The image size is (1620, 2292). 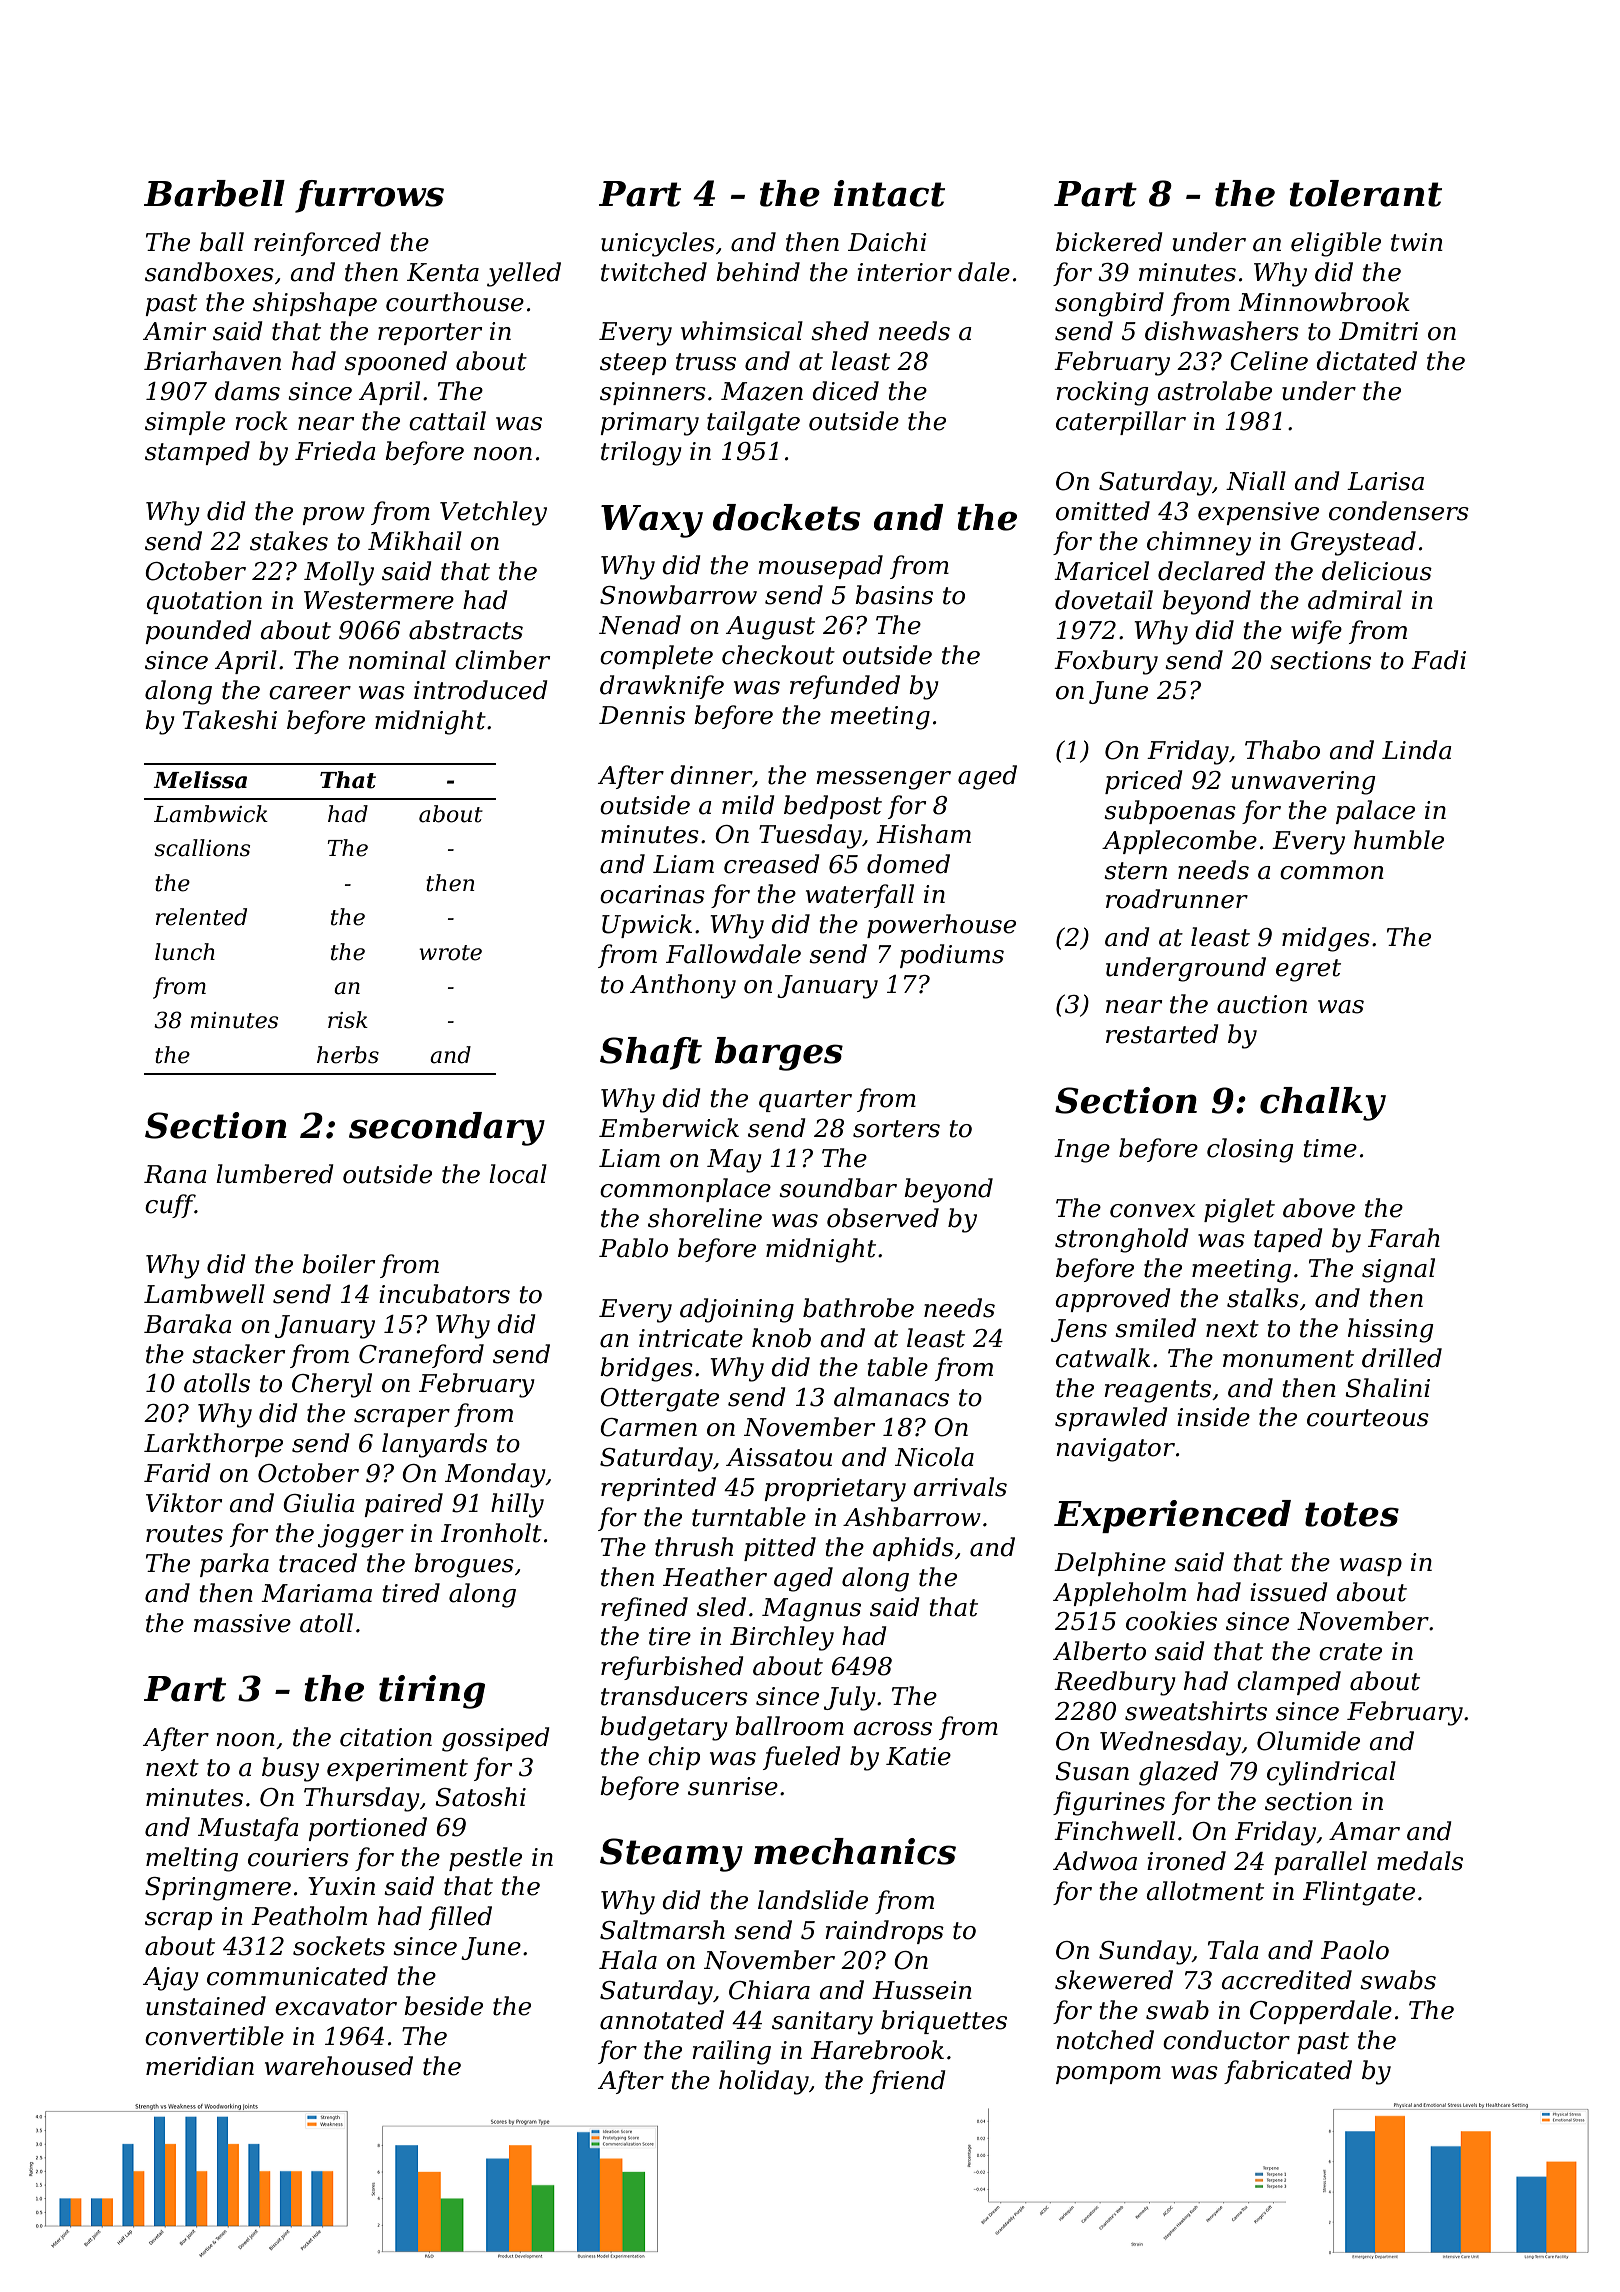 I want to click on conductor, so click(x=1226, y=2040).
